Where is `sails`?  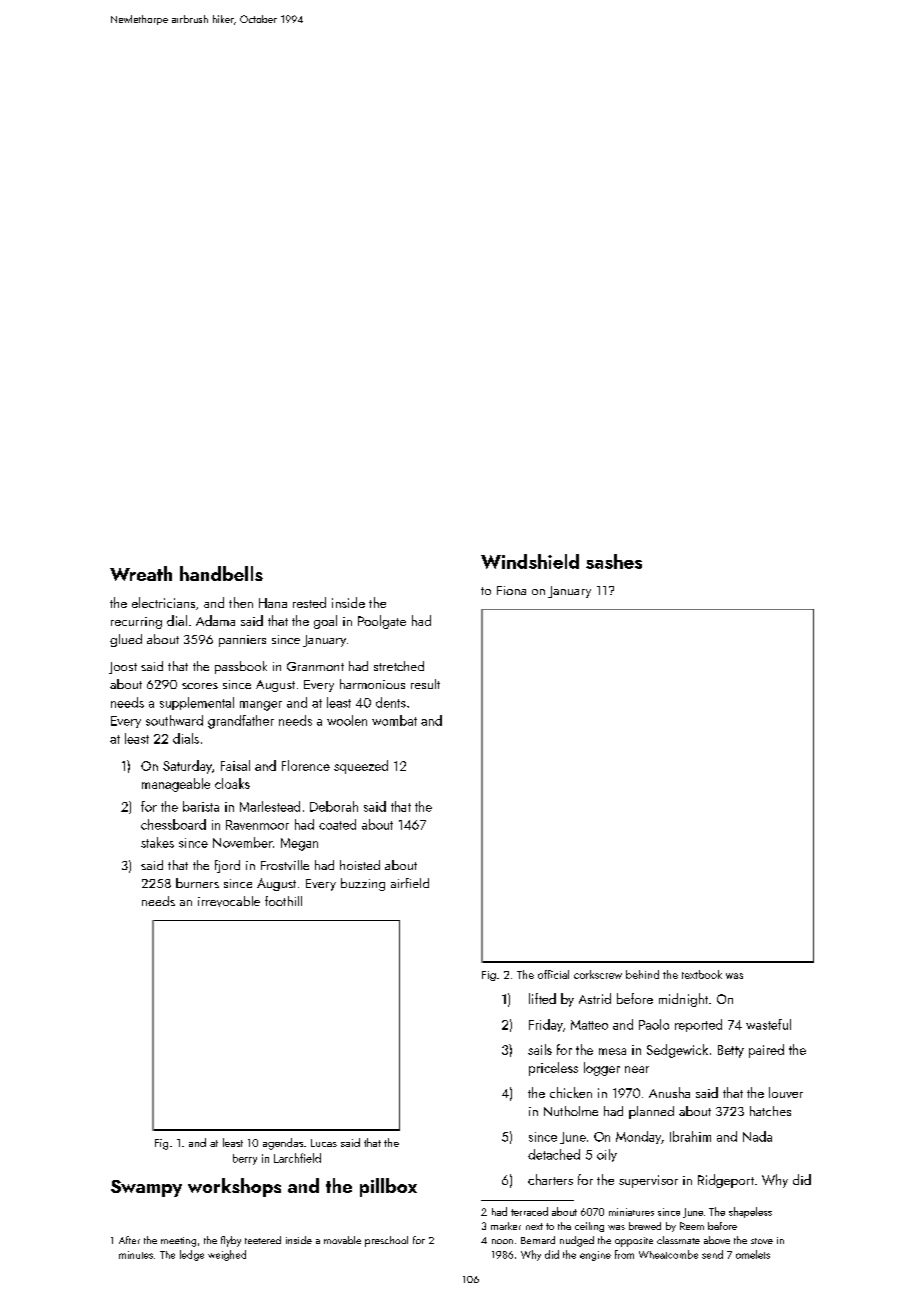 sails is located at coordinates (540, 1049).
